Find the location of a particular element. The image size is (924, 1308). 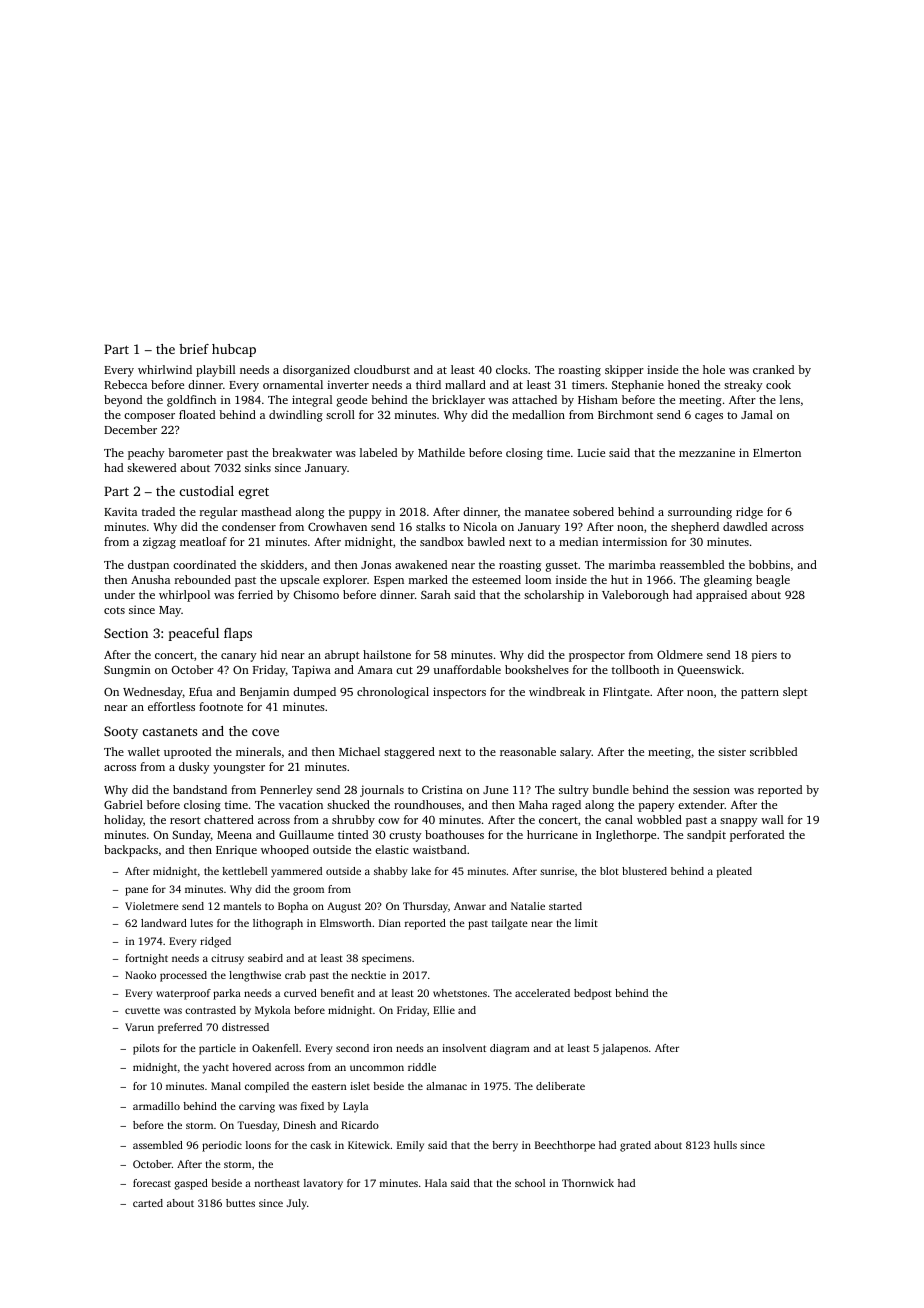

rebounded is located at coordinates (203, 579).
